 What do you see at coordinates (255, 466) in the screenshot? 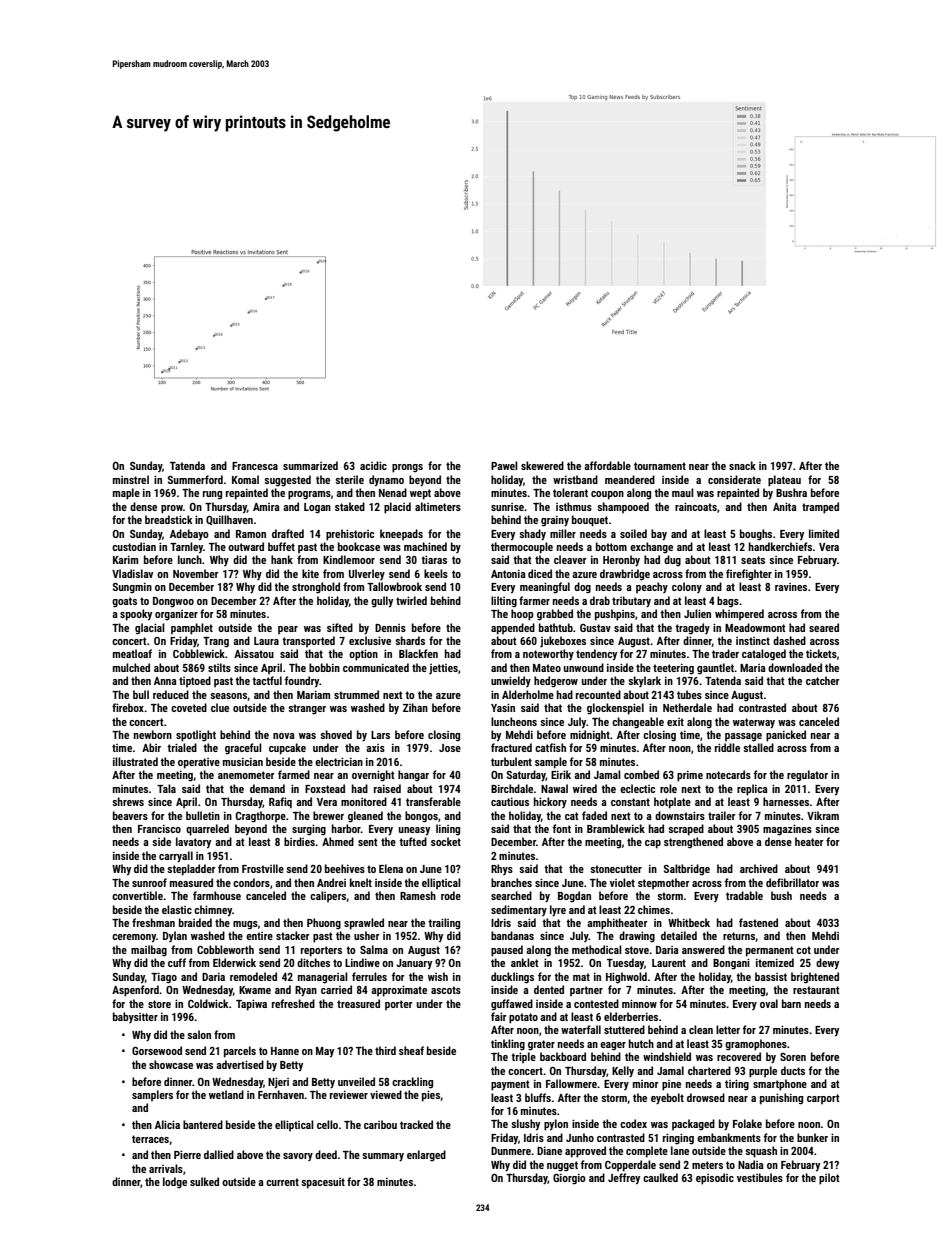
I see `Francesca` at bounding box center [255, 466].
